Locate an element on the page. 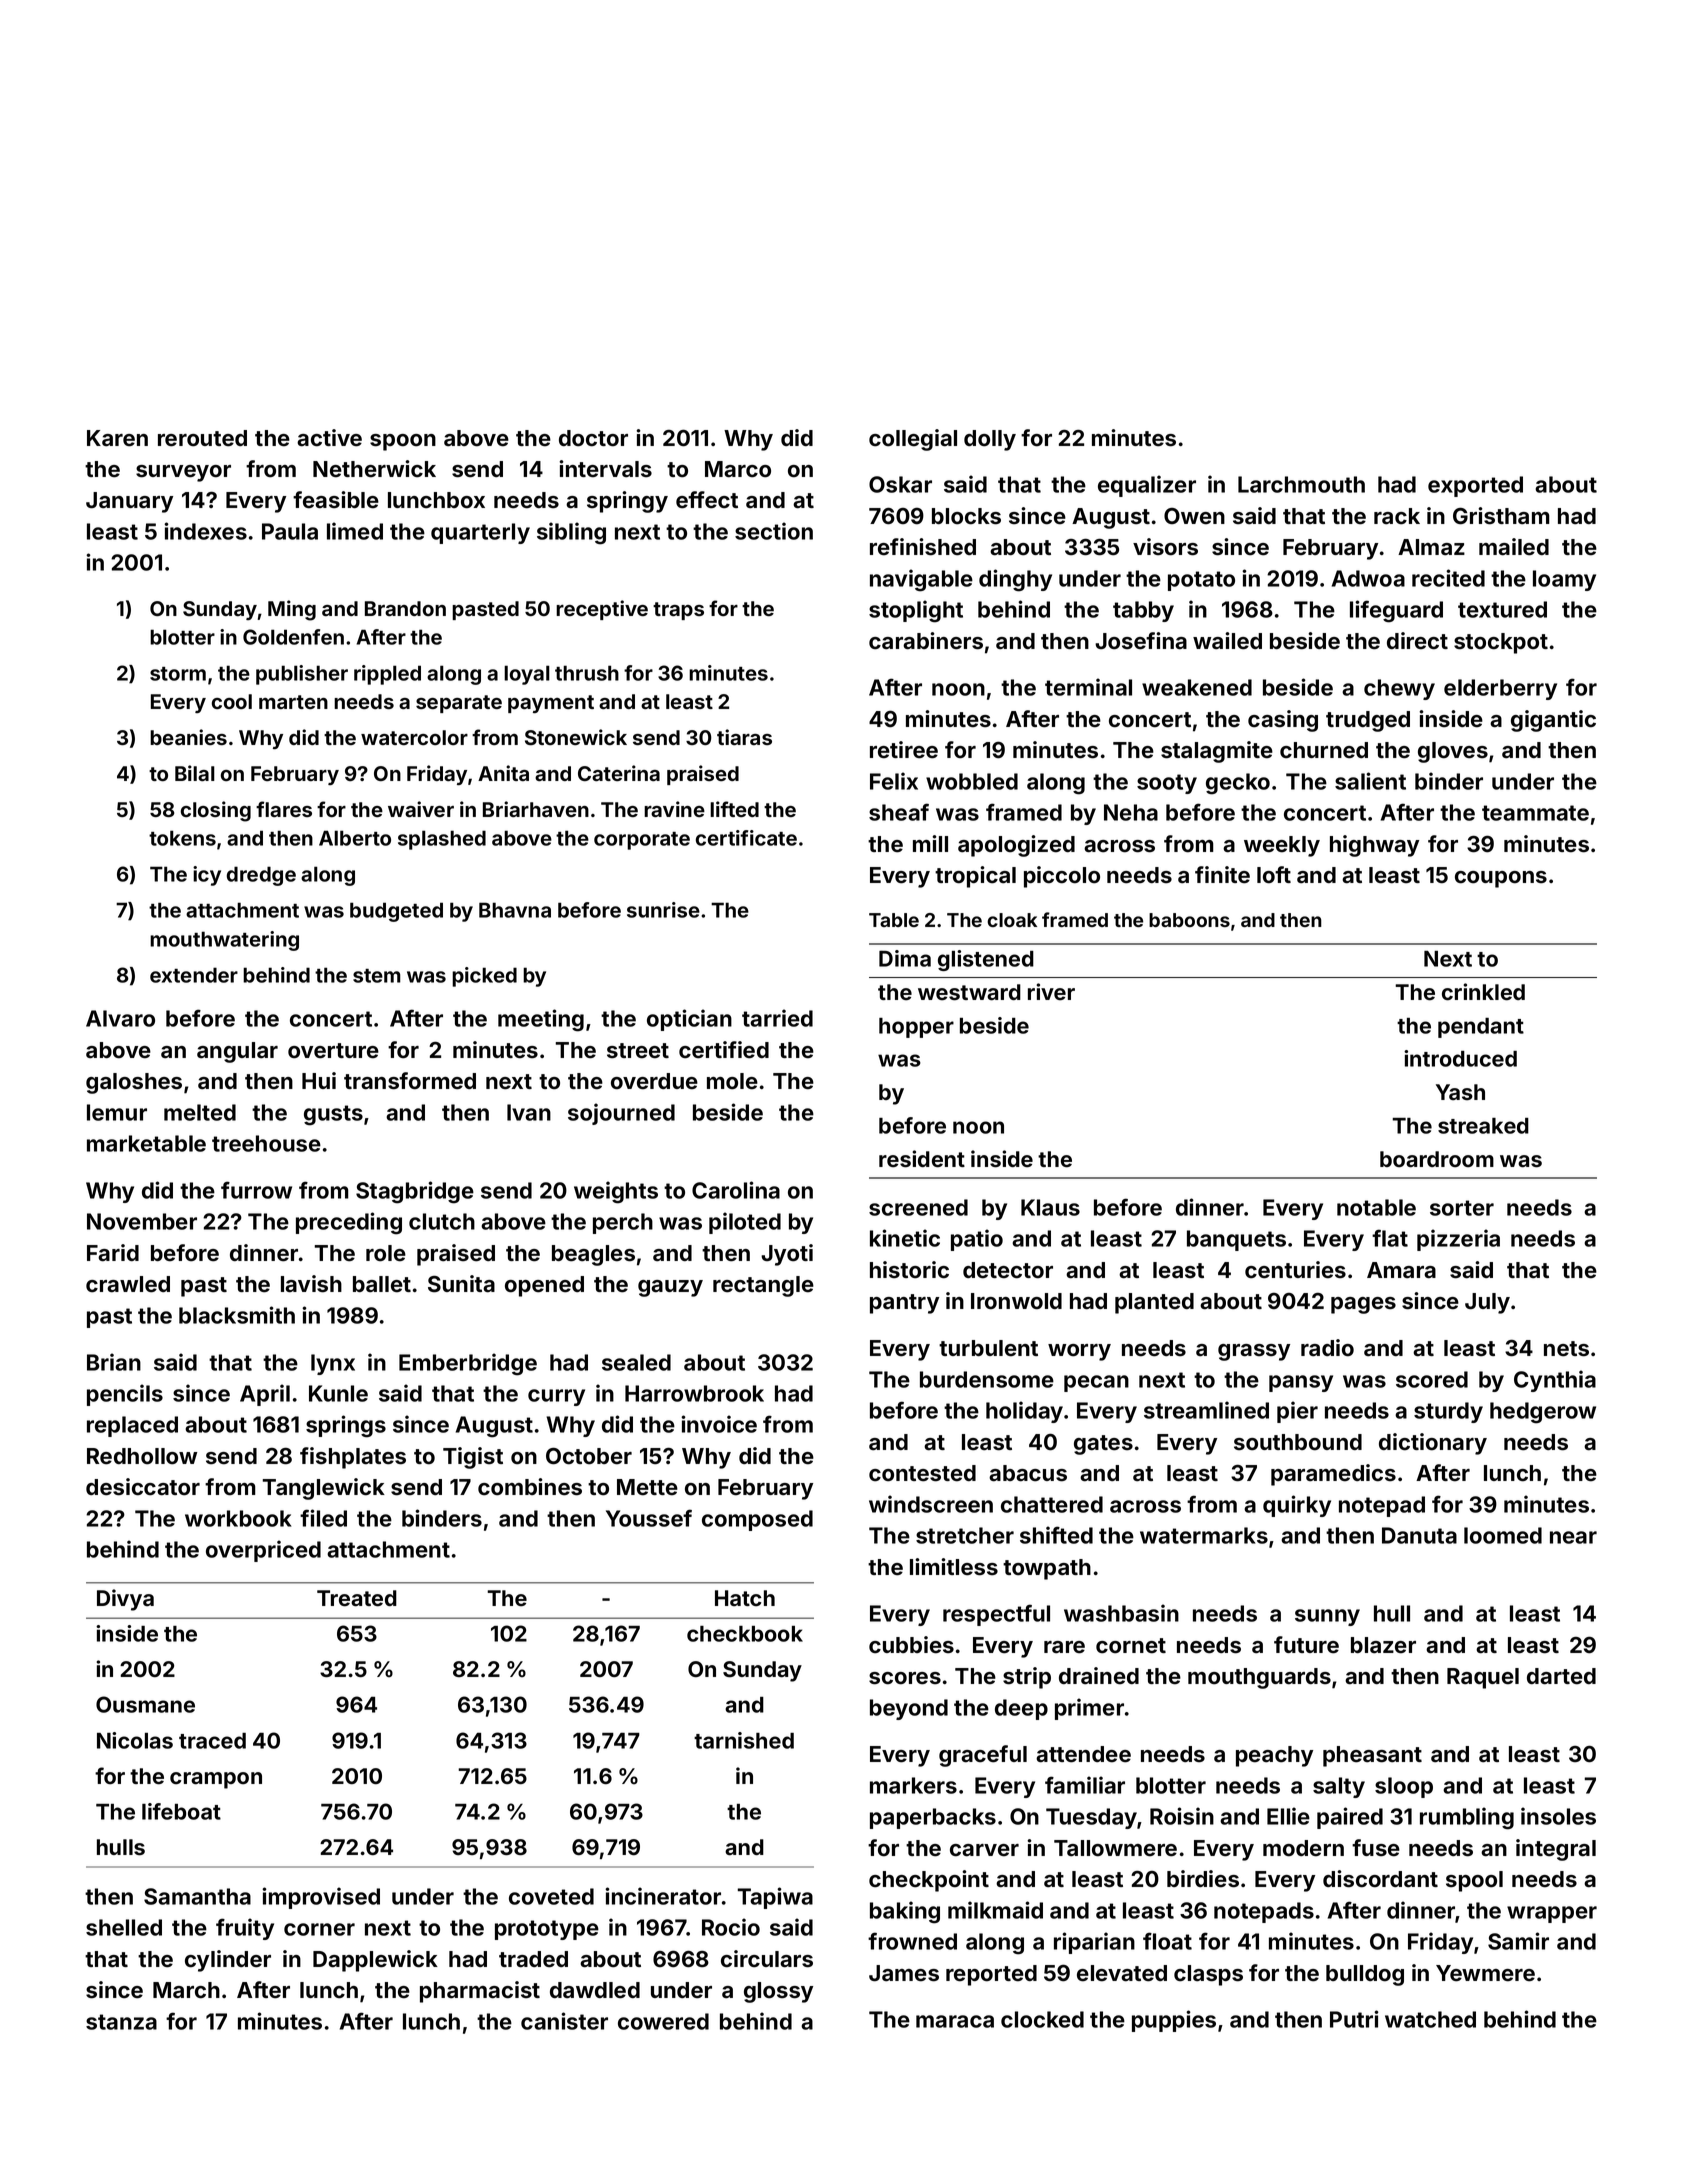 The image size is (1683, 2178). Ousmane is located at coordinates (145, 1704).
